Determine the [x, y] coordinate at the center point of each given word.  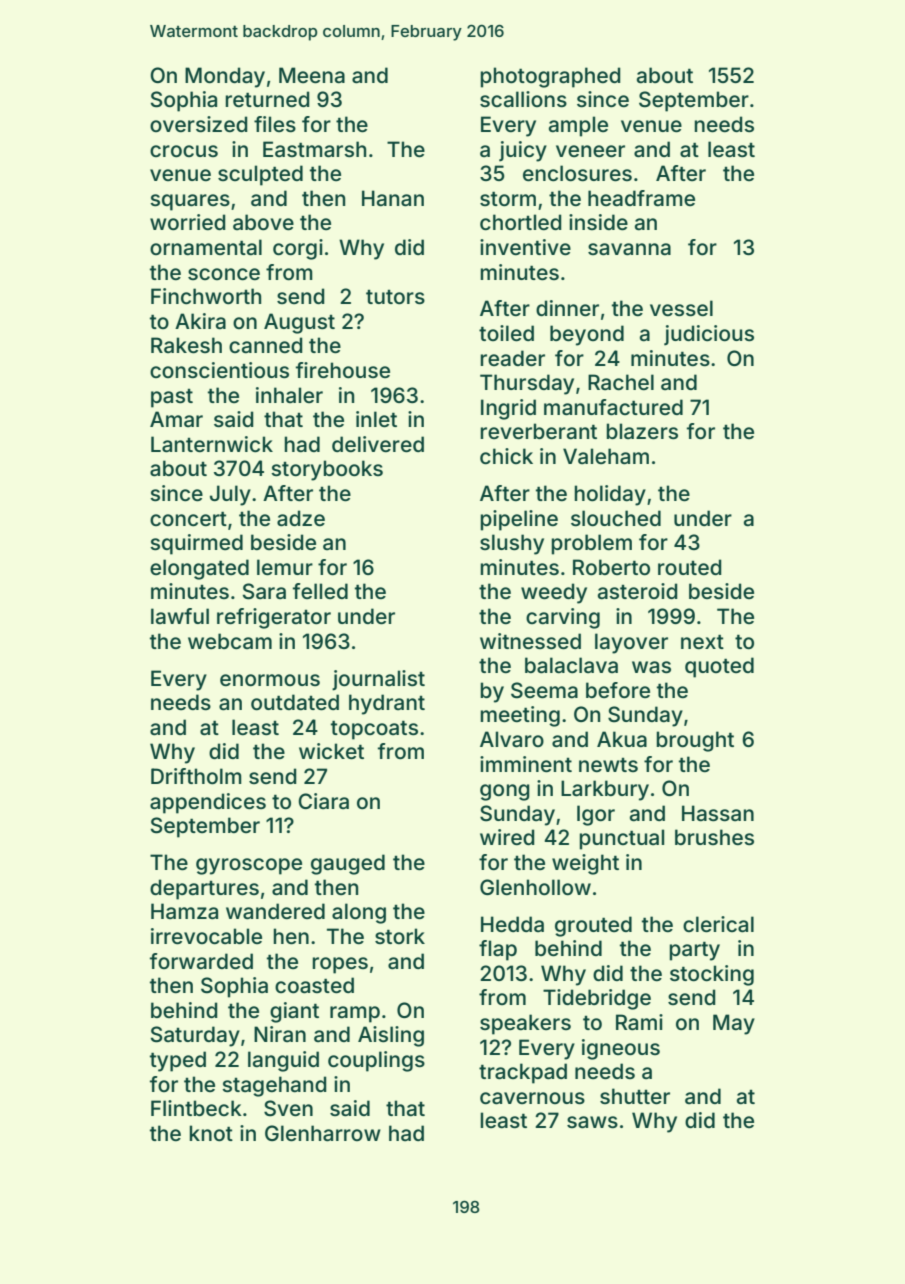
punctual [621, 839]
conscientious [219, 370]
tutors [395, 297]
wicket [331, 751]
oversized [199, 124]
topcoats [374, 730]
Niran [280, 1034]
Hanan [393, 198]
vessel [681, 308]
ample [578, 126]
